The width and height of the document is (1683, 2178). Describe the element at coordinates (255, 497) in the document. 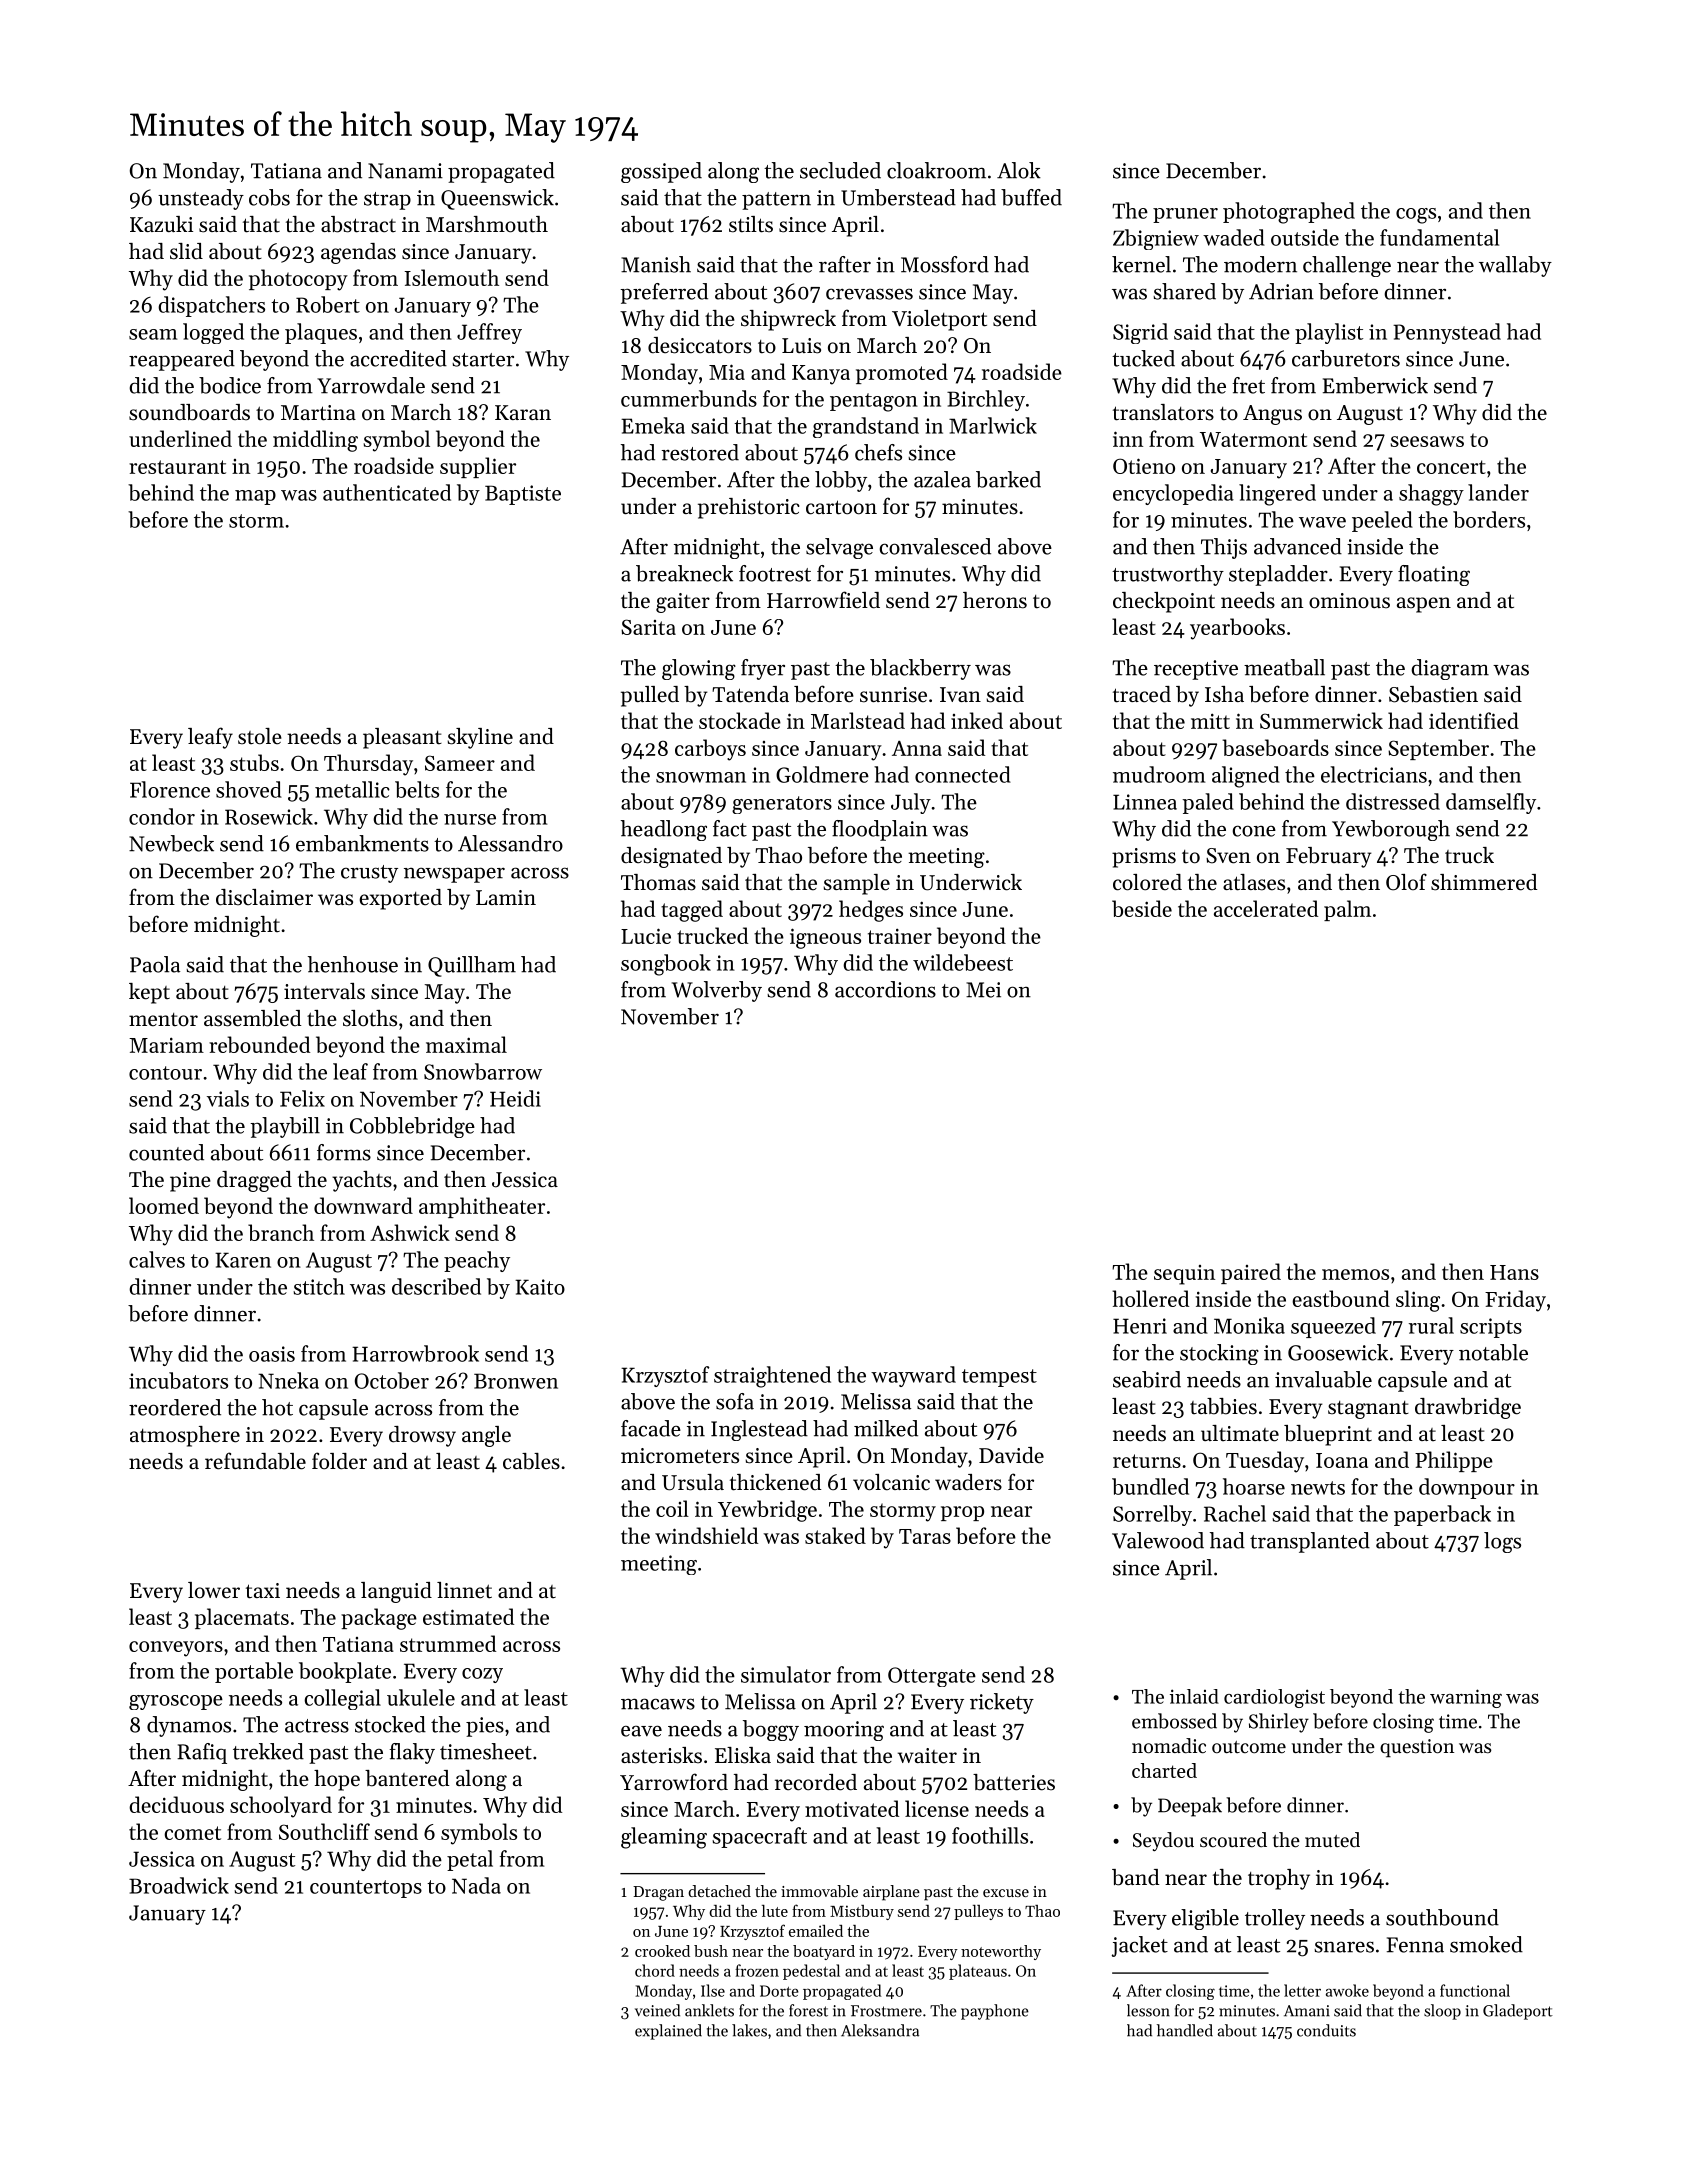

I see `map` at that location.
